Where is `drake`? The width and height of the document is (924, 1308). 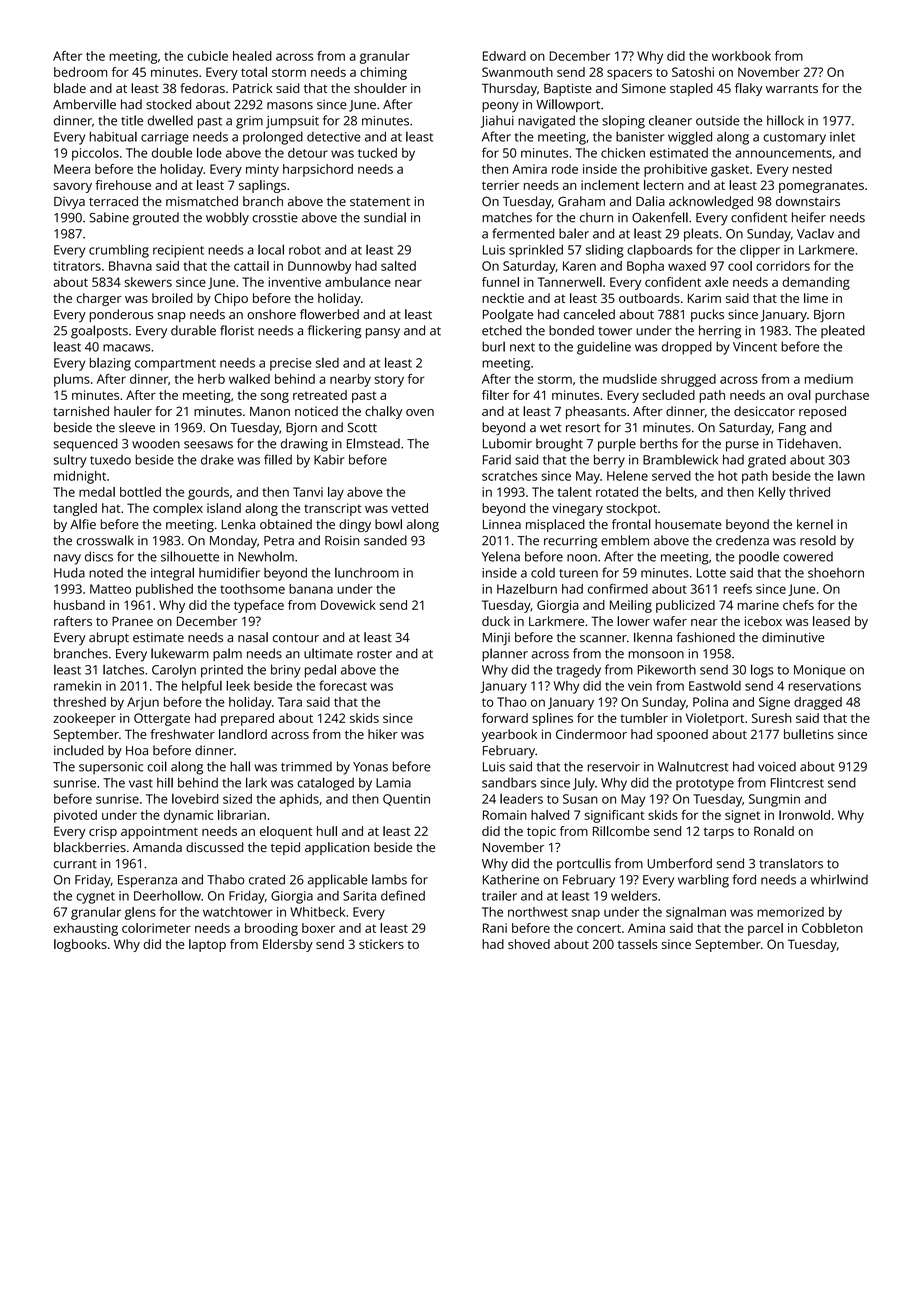 drake is located at coordinates (217, 459).
